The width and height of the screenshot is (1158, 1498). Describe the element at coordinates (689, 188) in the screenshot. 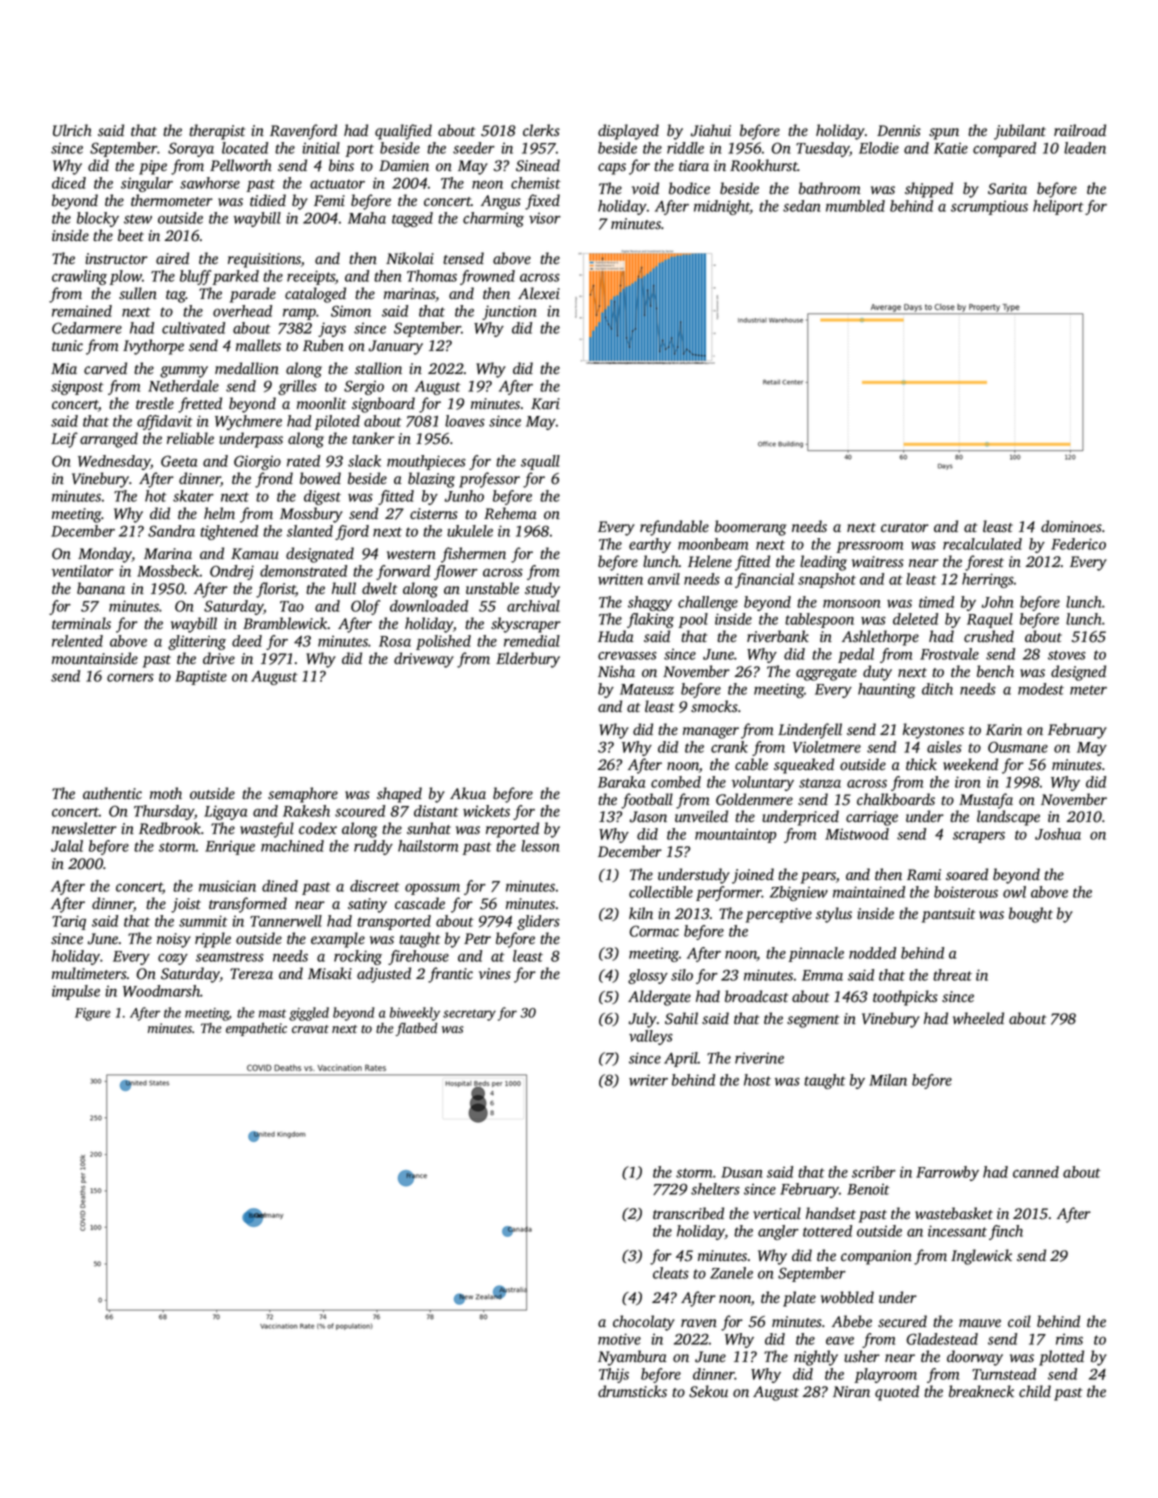

I see `bodice` at that location.
